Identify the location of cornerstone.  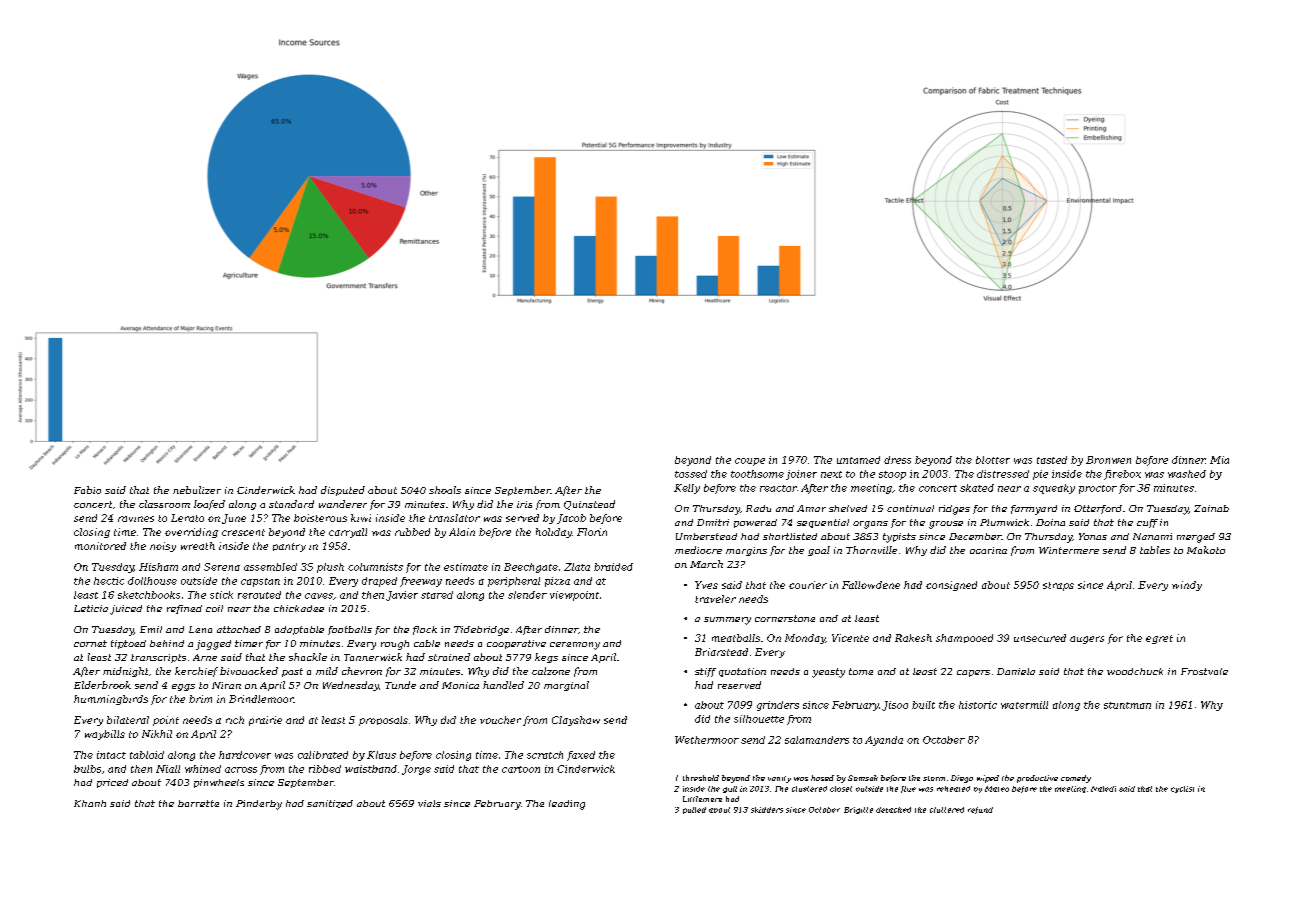
(785, 618).
